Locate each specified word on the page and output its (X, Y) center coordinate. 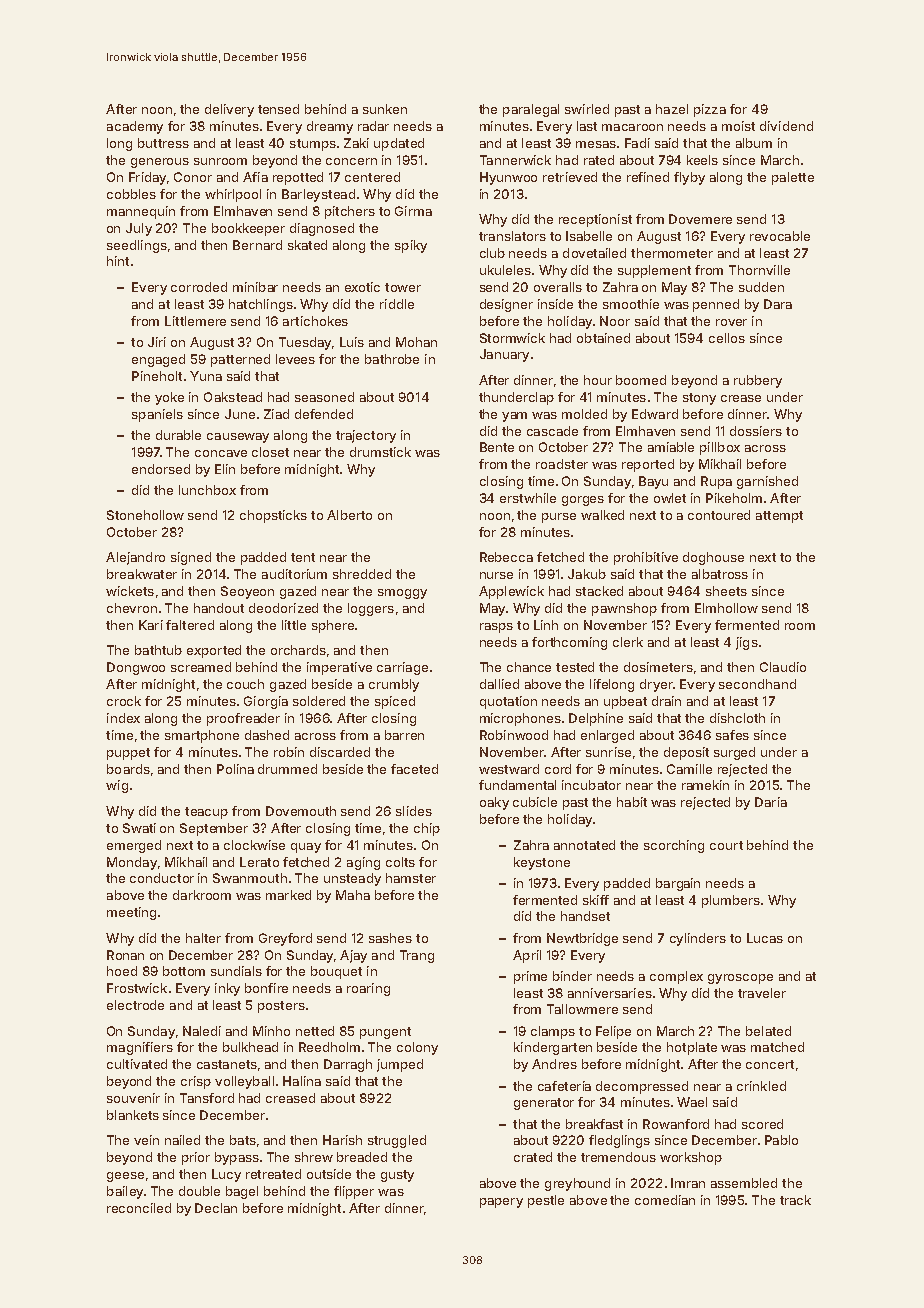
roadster (562, 464)
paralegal (531, 110)
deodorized (283, 608)
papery (501, 1203)
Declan (216, 1208)
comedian (665, 1200)
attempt (779, 517)
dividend (786, 126)
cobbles (131, 194)
